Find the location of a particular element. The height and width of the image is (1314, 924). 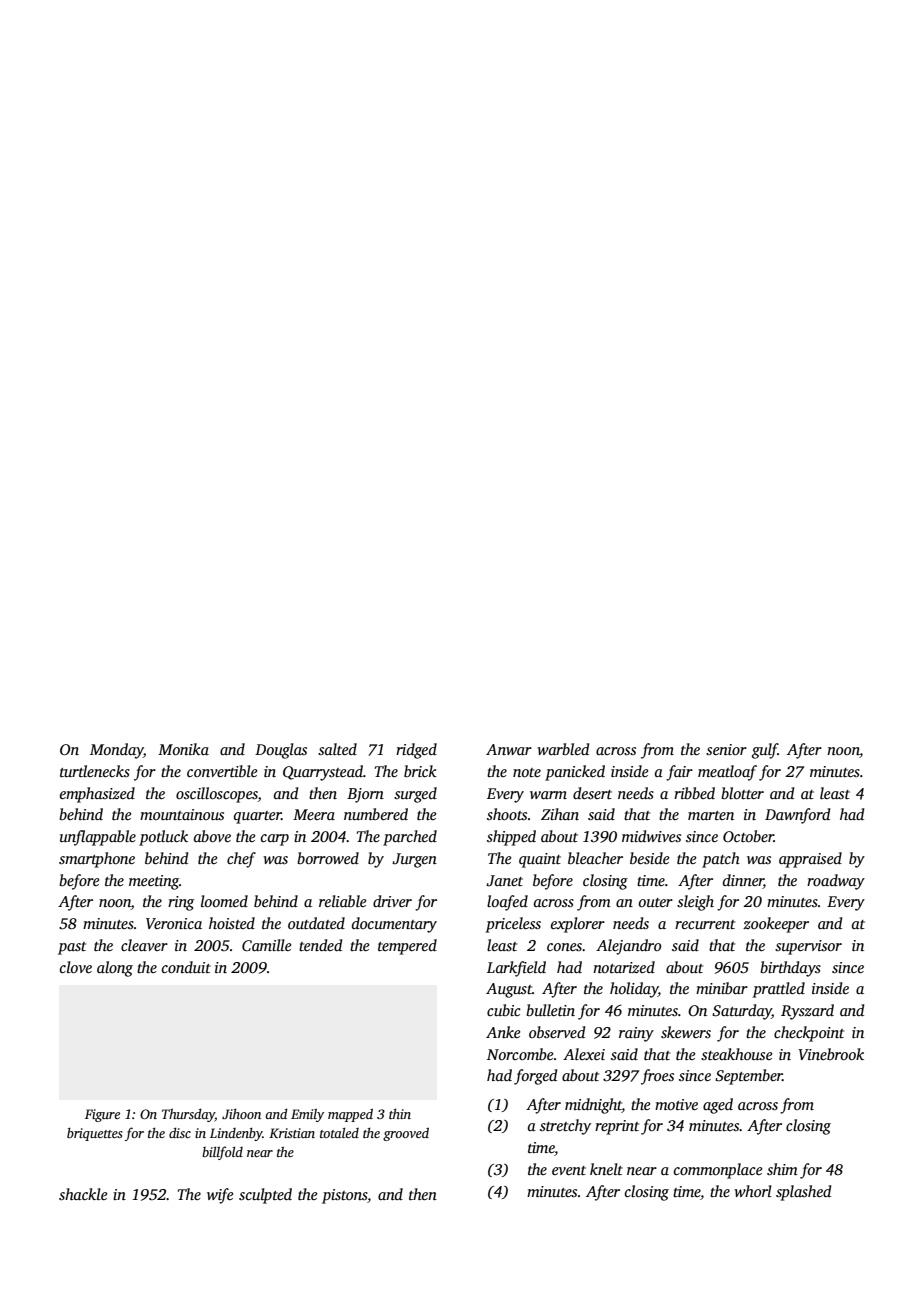

holiday is located at coordinates (634, 990).
